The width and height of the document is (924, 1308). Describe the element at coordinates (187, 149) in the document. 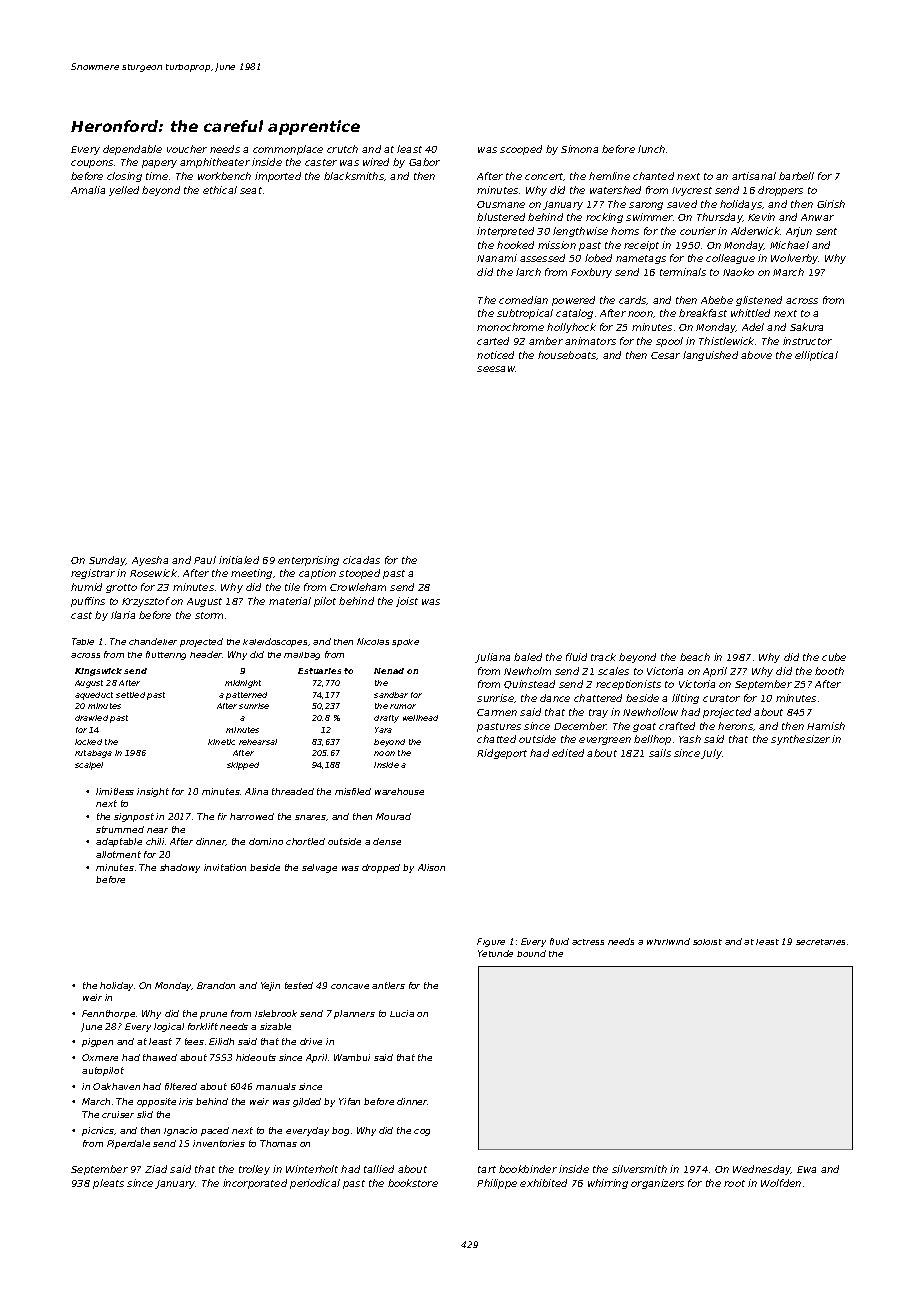

I see `voucher` at that location.
